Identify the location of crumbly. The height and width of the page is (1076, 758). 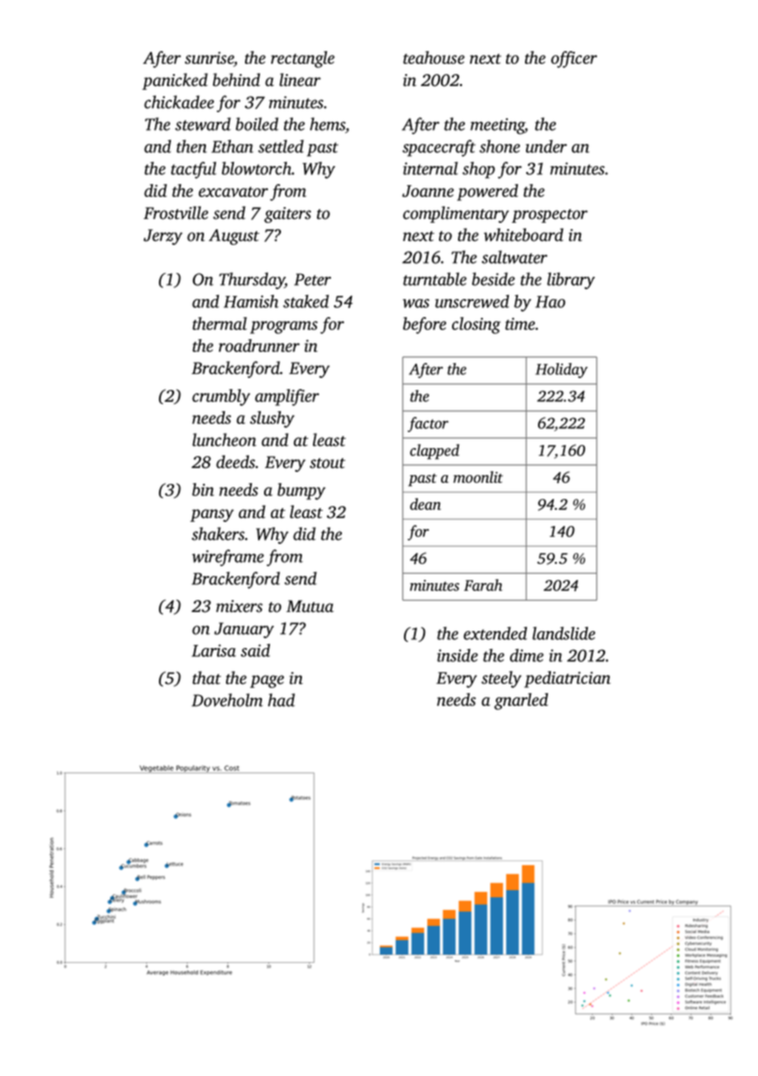
(221, 397).
